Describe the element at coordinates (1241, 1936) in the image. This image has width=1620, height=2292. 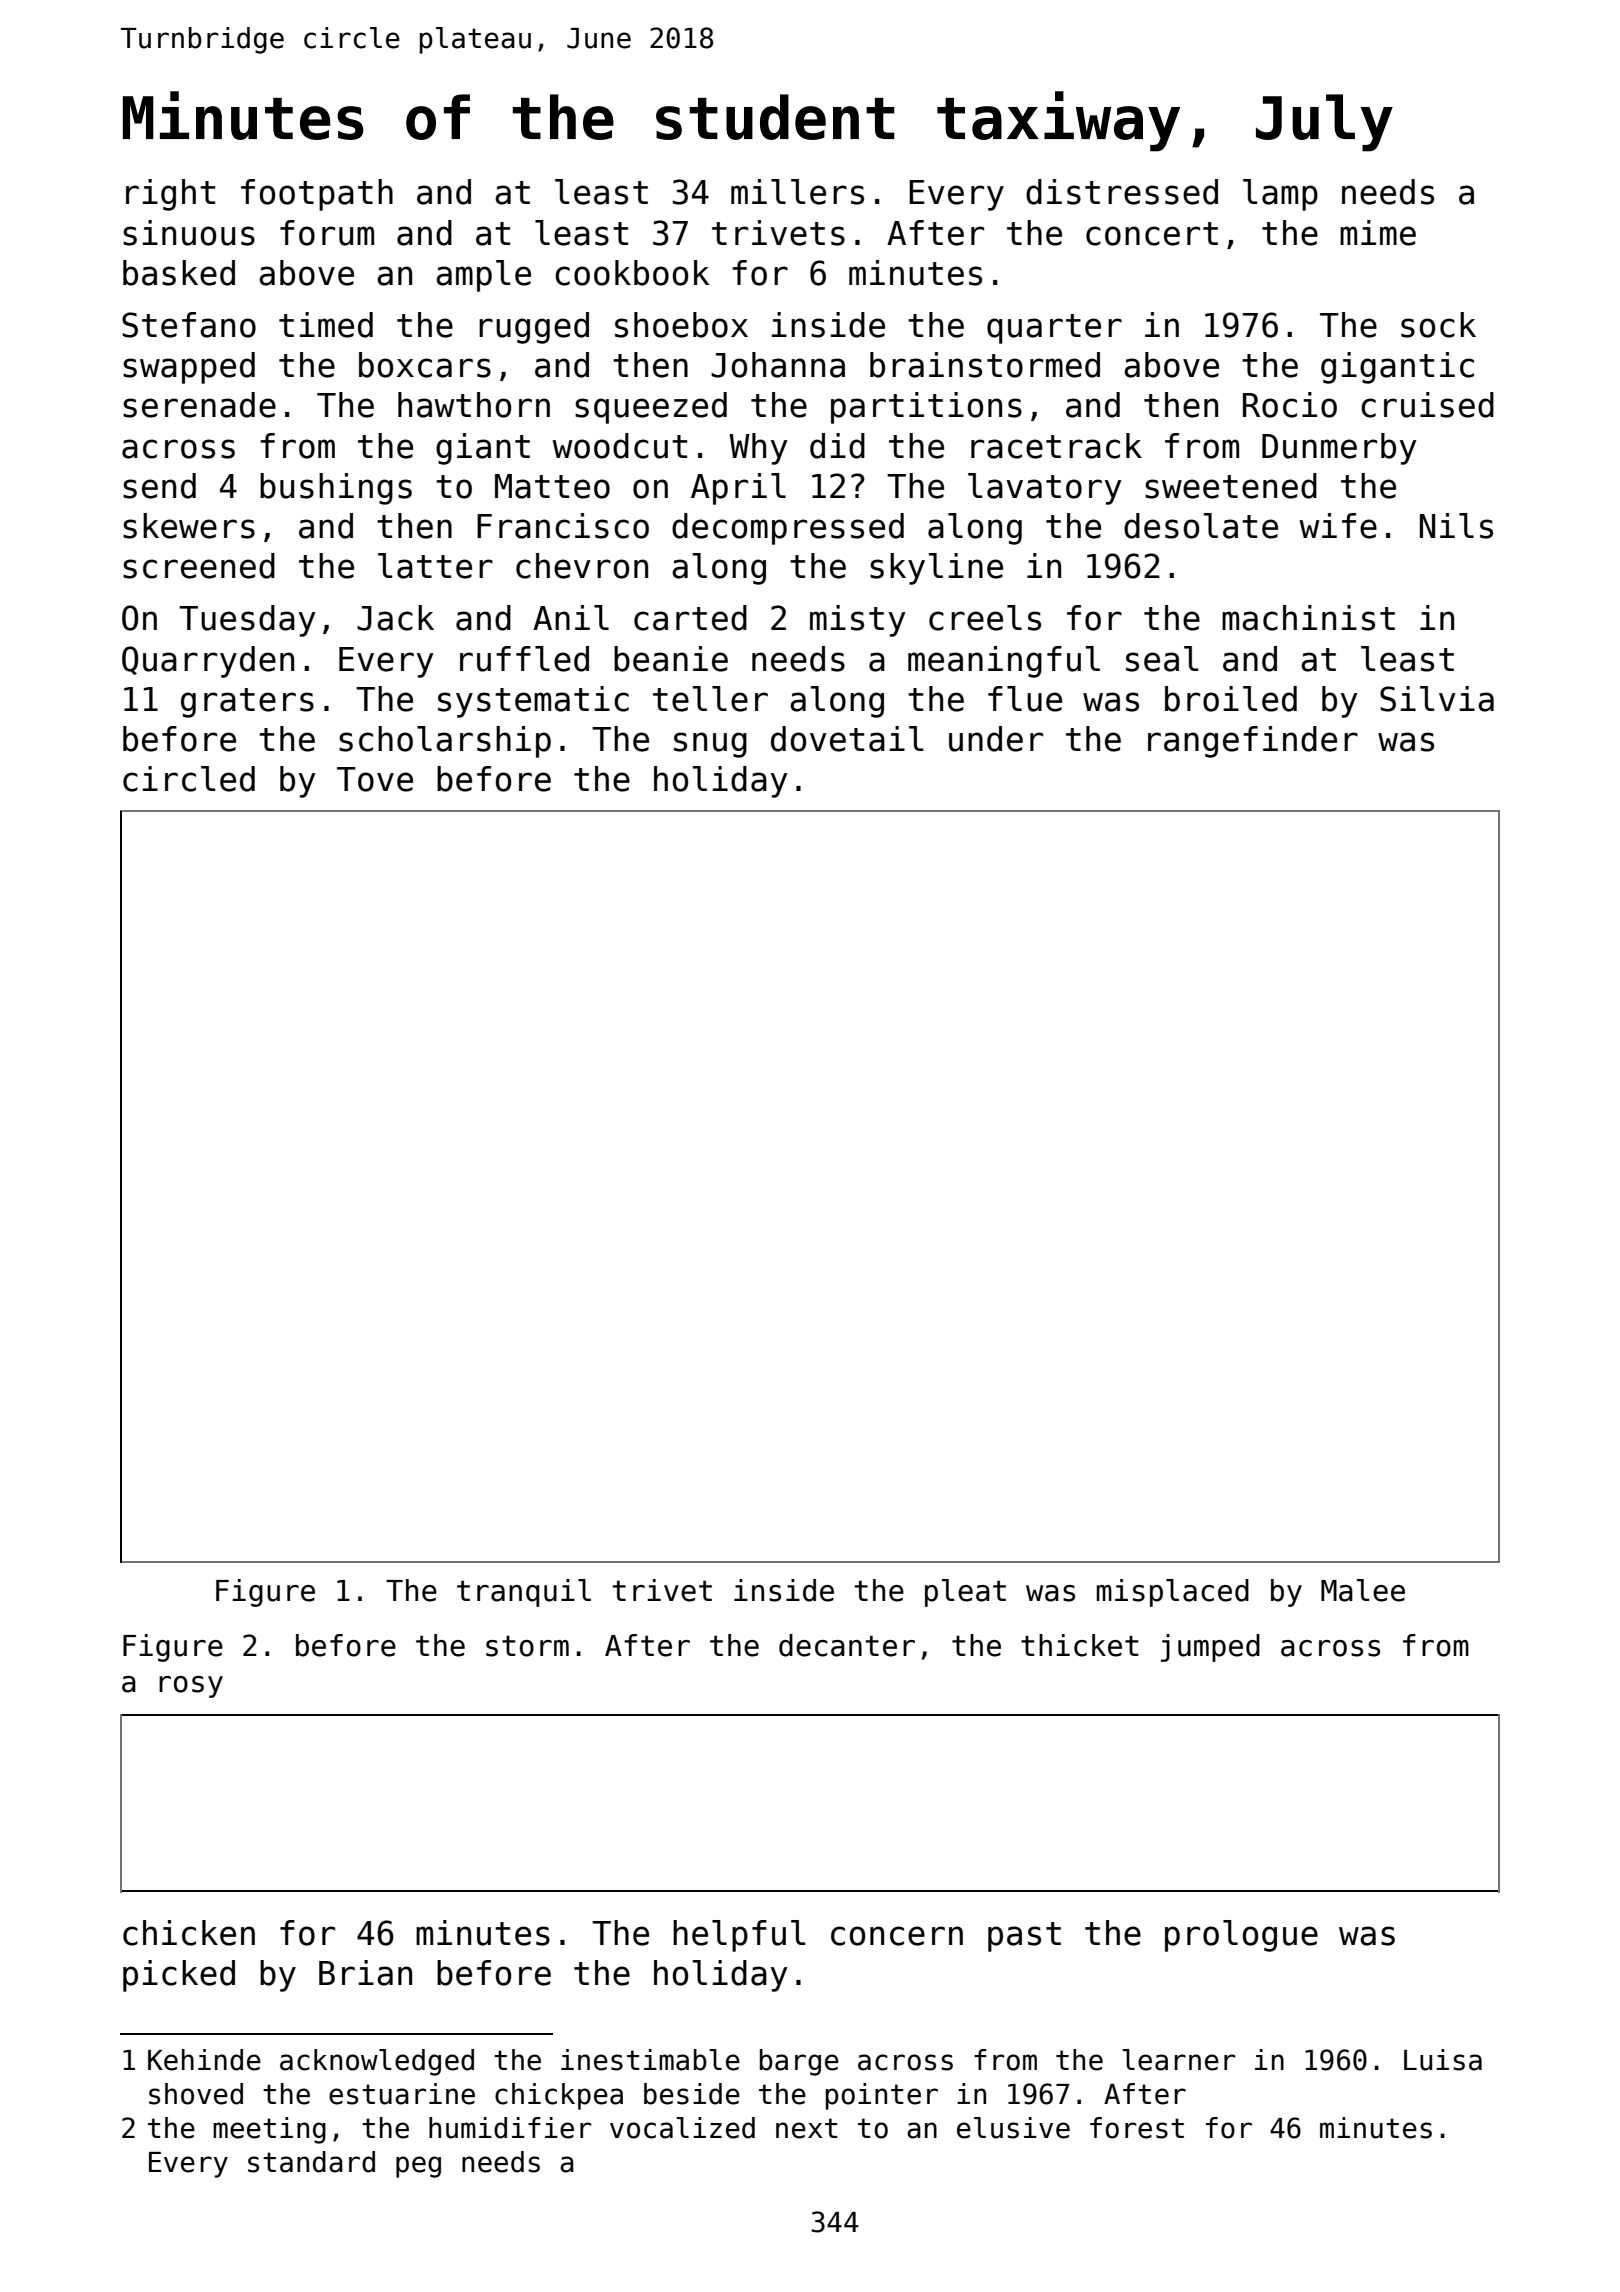
I see `prologue` at that location.
